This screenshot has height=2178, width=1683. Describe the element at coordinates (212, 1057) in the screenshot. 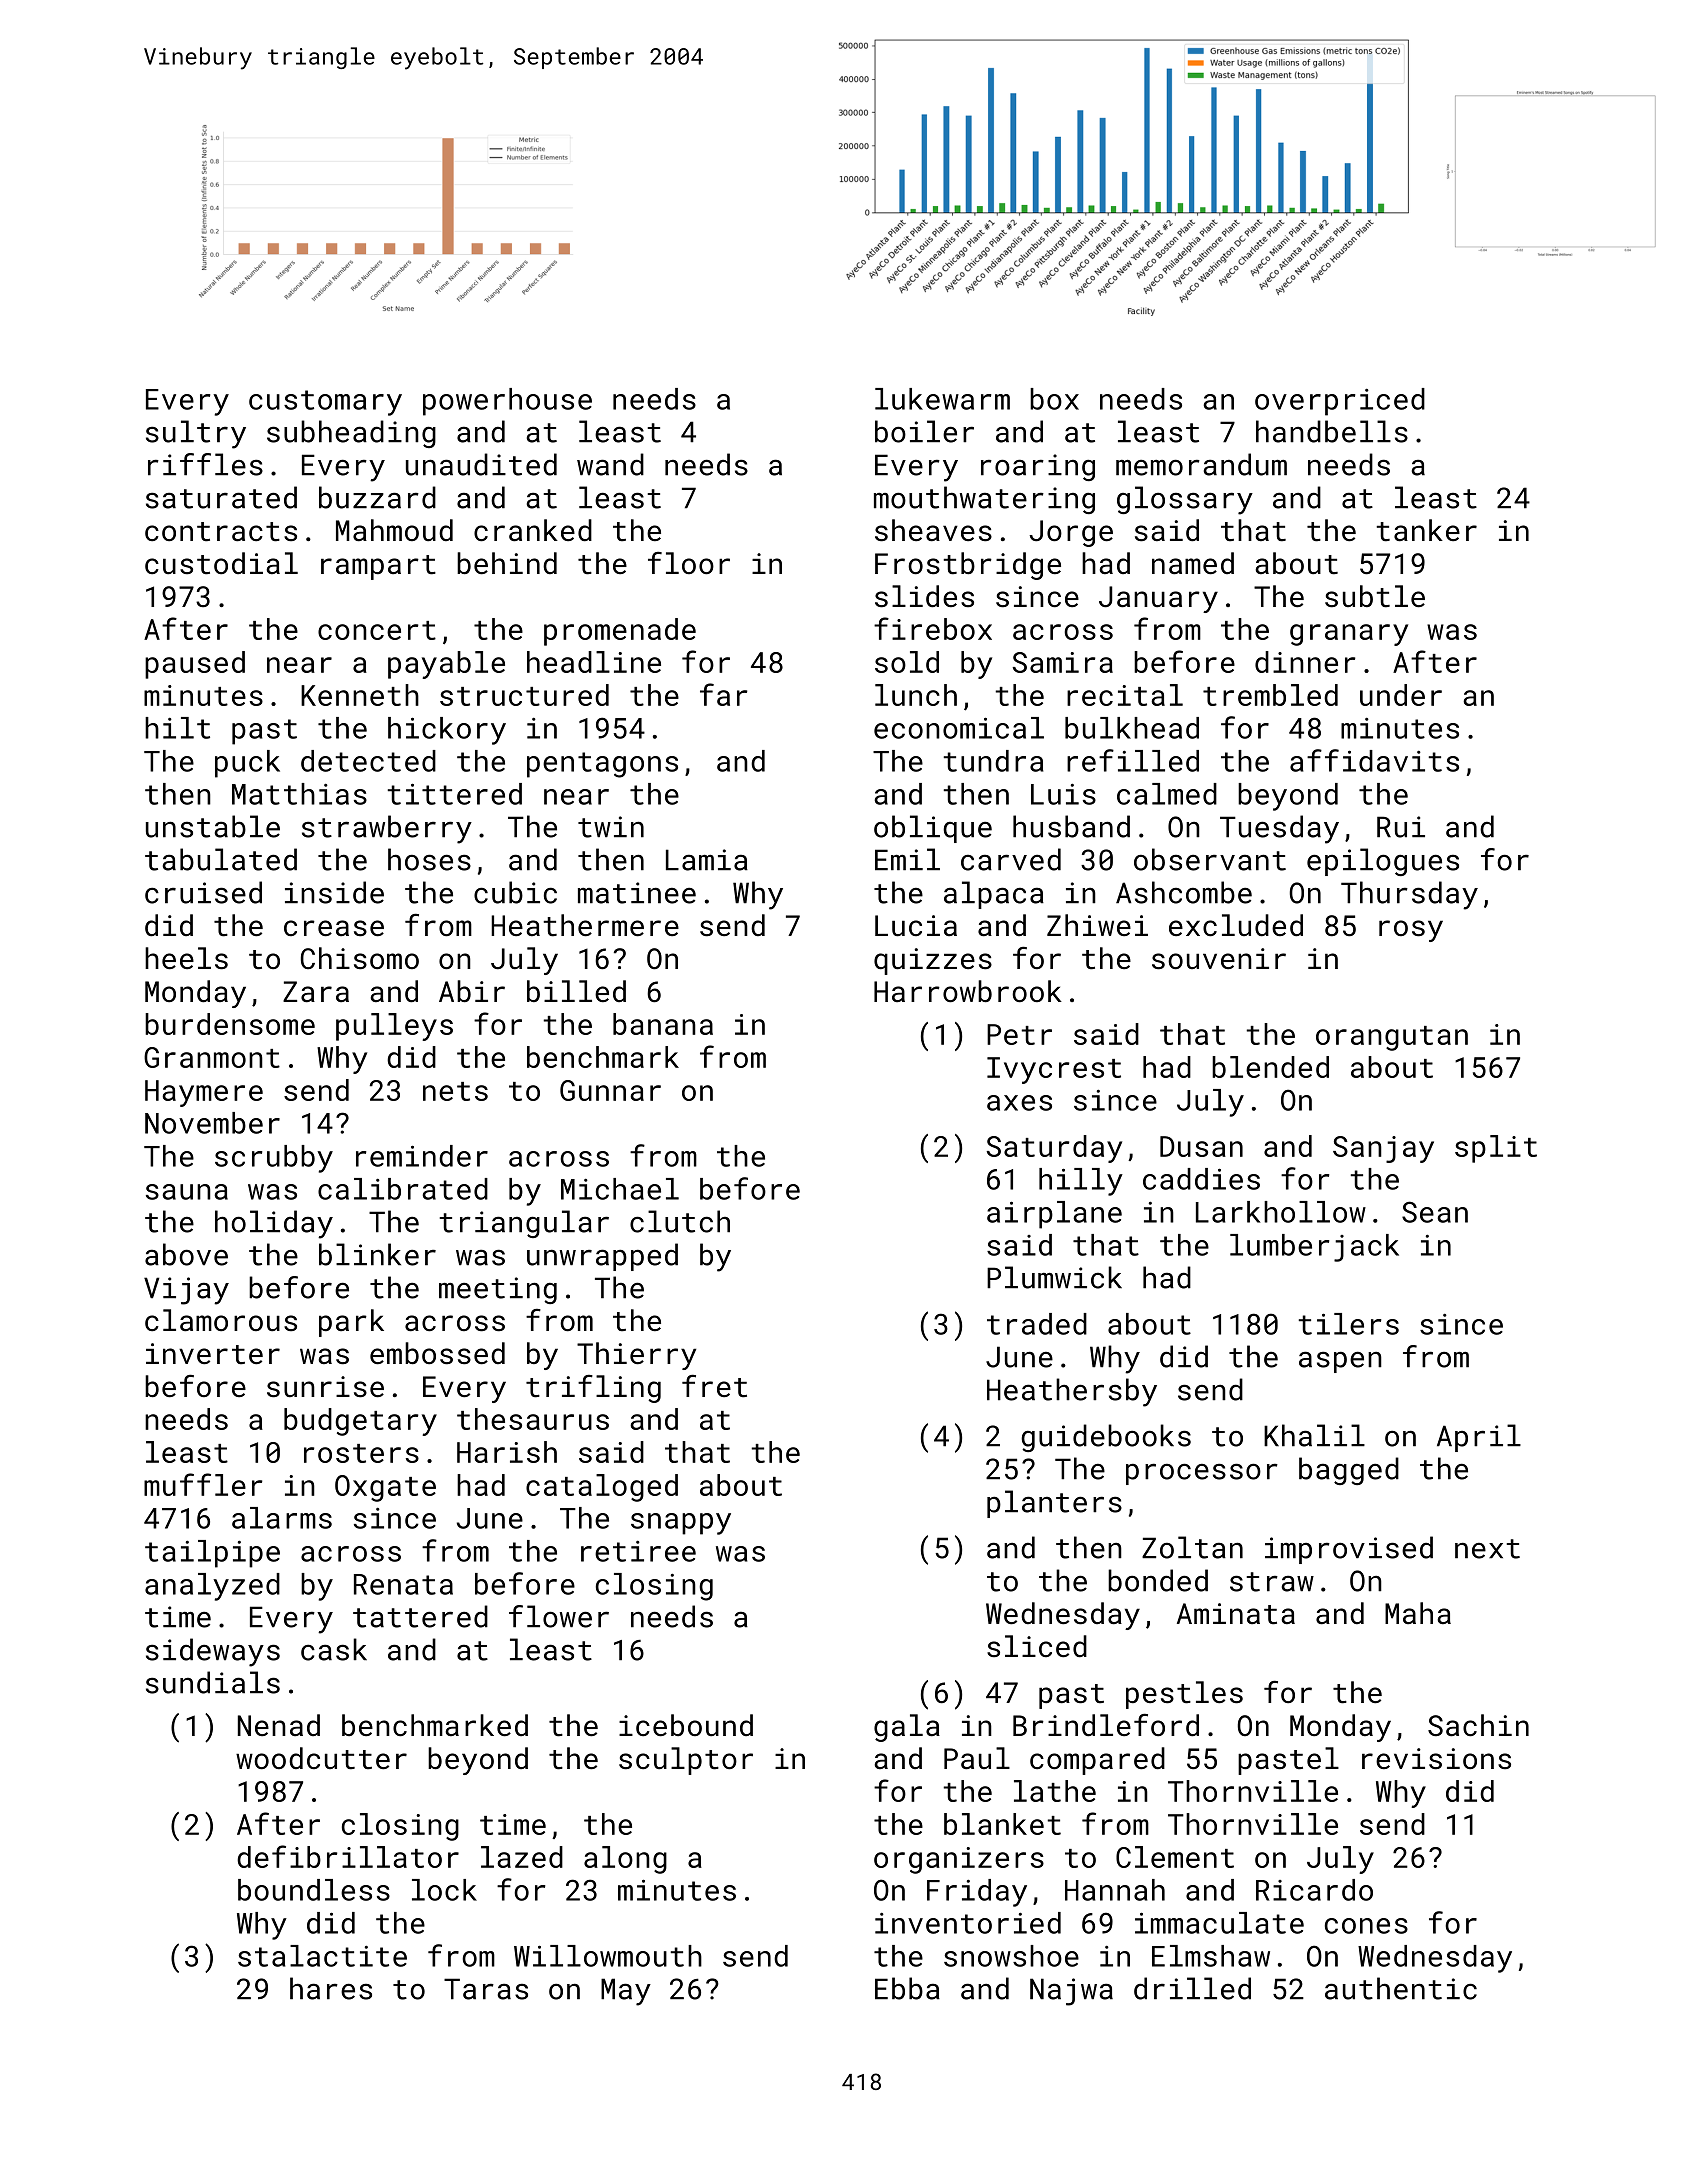

I see `Granmont` at that location.
